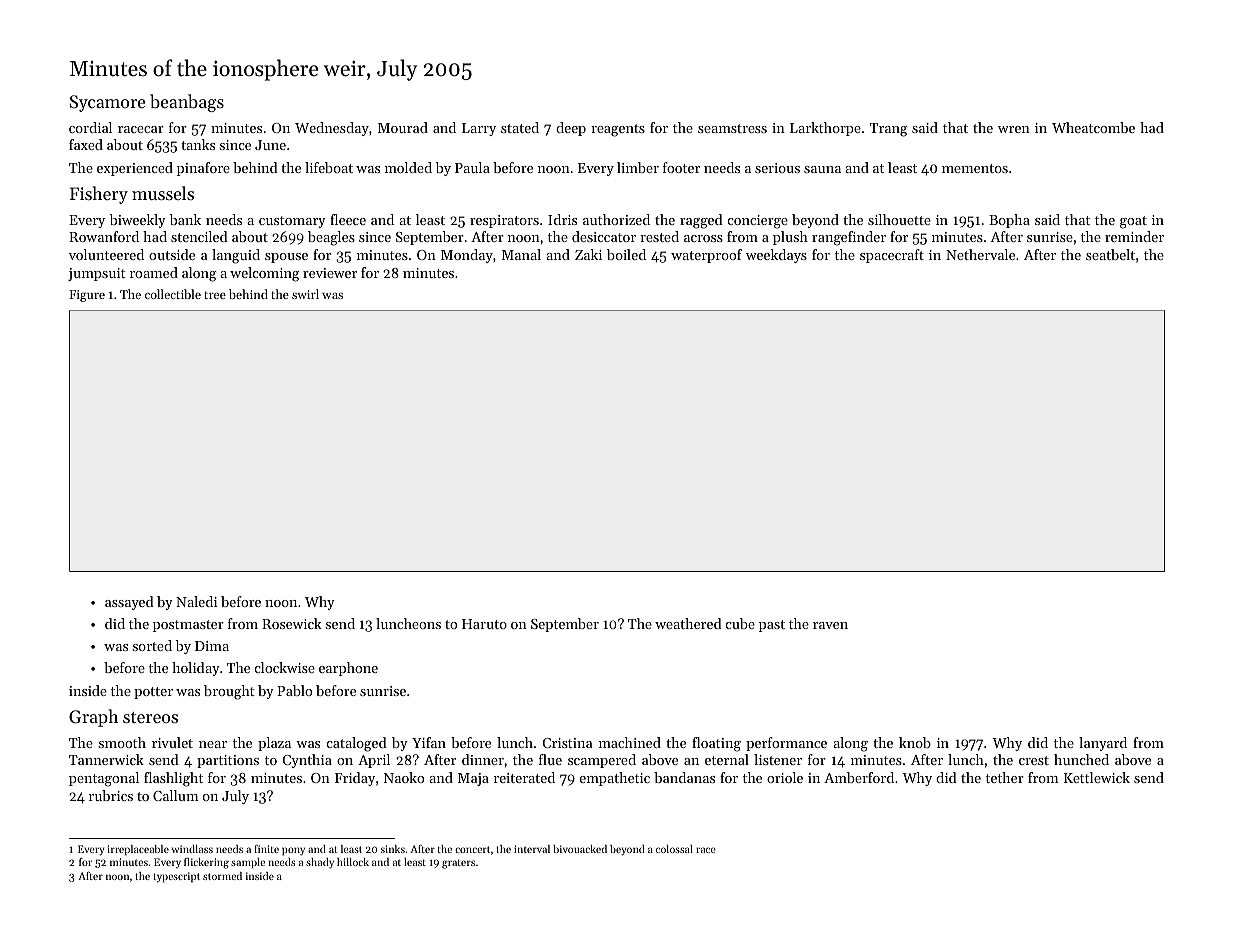 The height and width of the page is (952, 1233). Describe the element at coordinates (504, 221) in the page. I see `respirators` at that location.
